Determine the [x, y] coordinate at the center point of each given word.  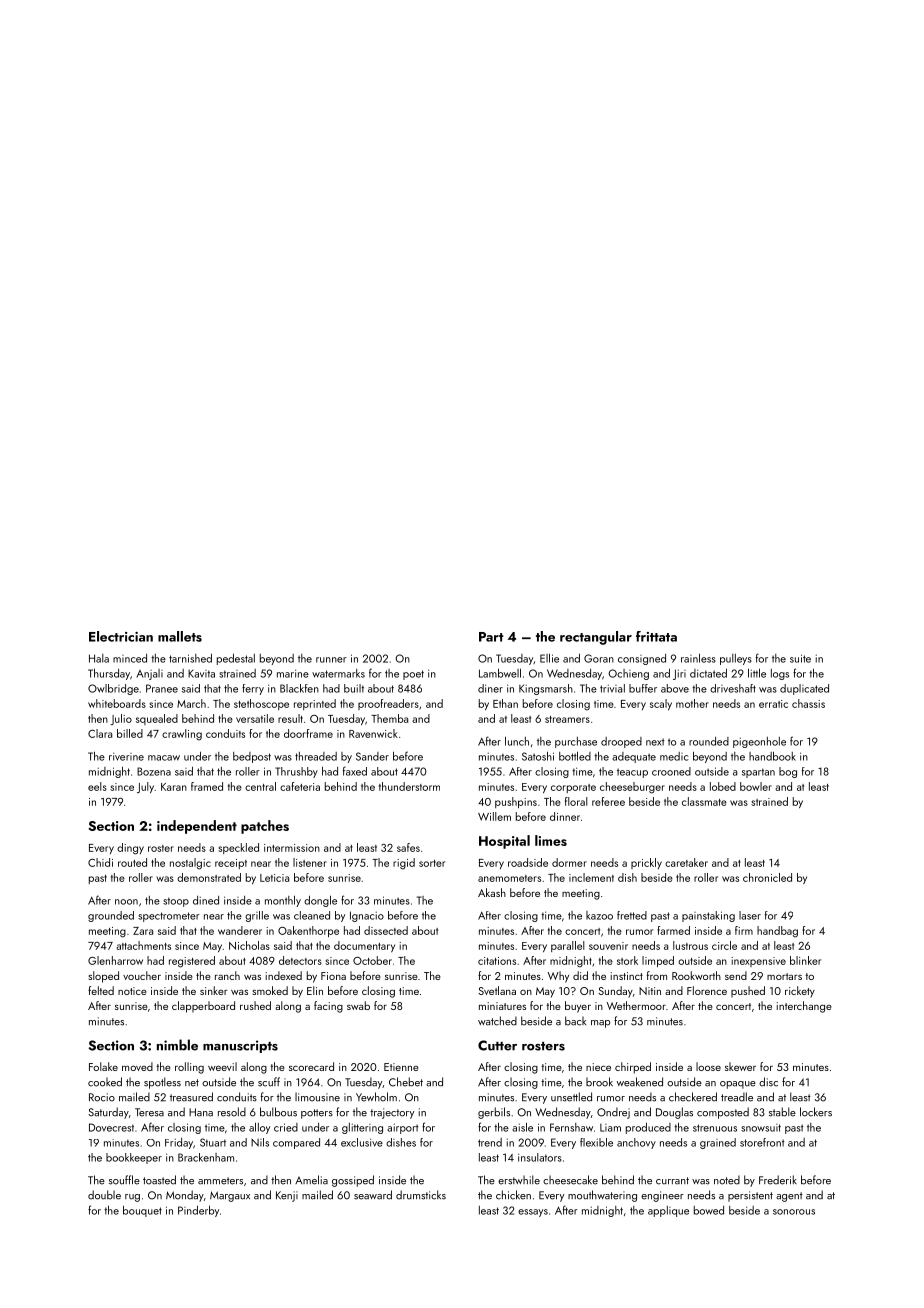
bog [788, 772]
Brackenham [206, 1157]
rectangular [596, 638]
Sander [372, 756]
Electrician [121, 636]
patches [265, 827]
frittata [656, 636]
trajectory [392, 1113]
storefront [762, 1142]
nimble [177, 1045]
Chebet [406, 1082]
